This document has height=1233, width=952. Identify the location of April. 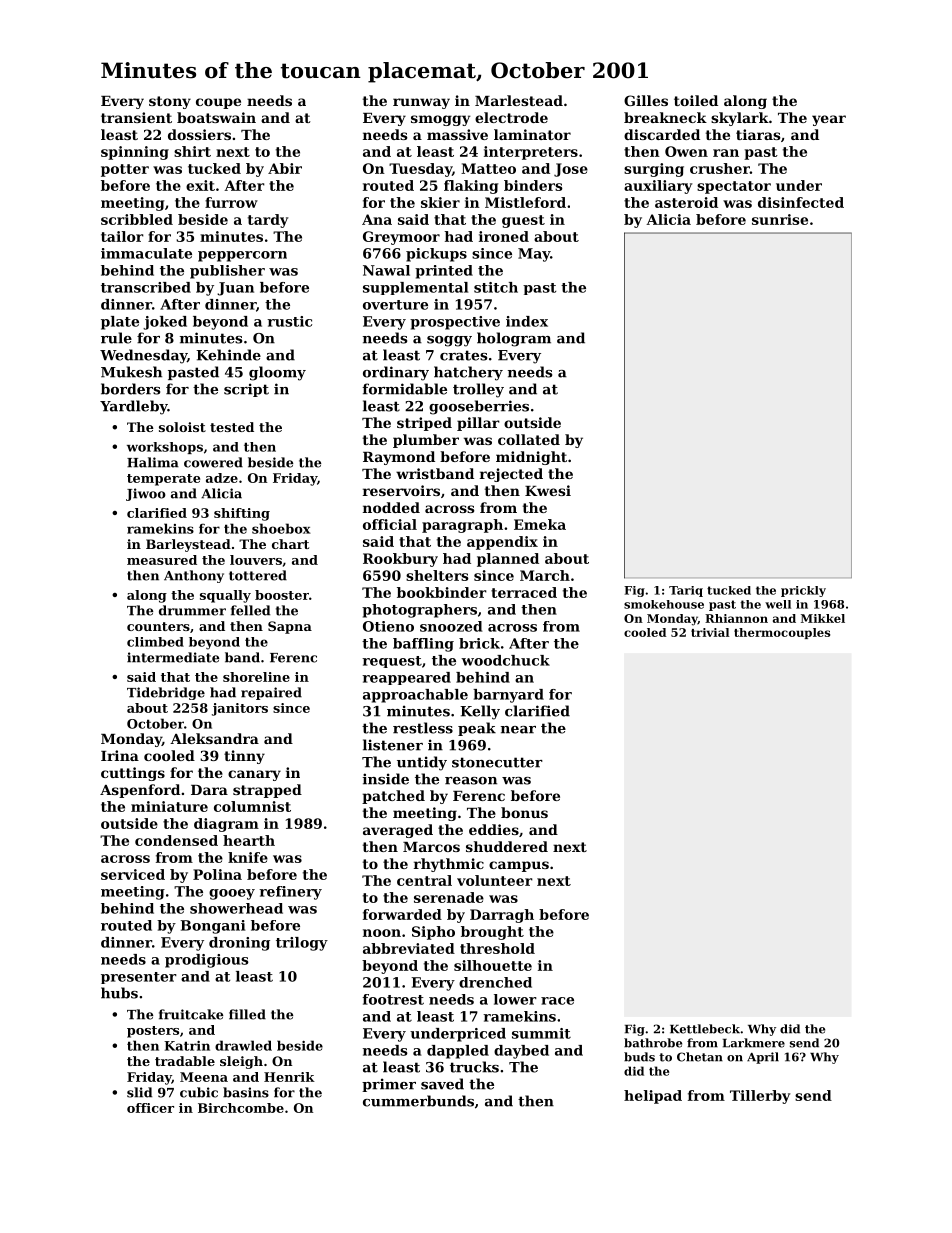
(763, 1058).
